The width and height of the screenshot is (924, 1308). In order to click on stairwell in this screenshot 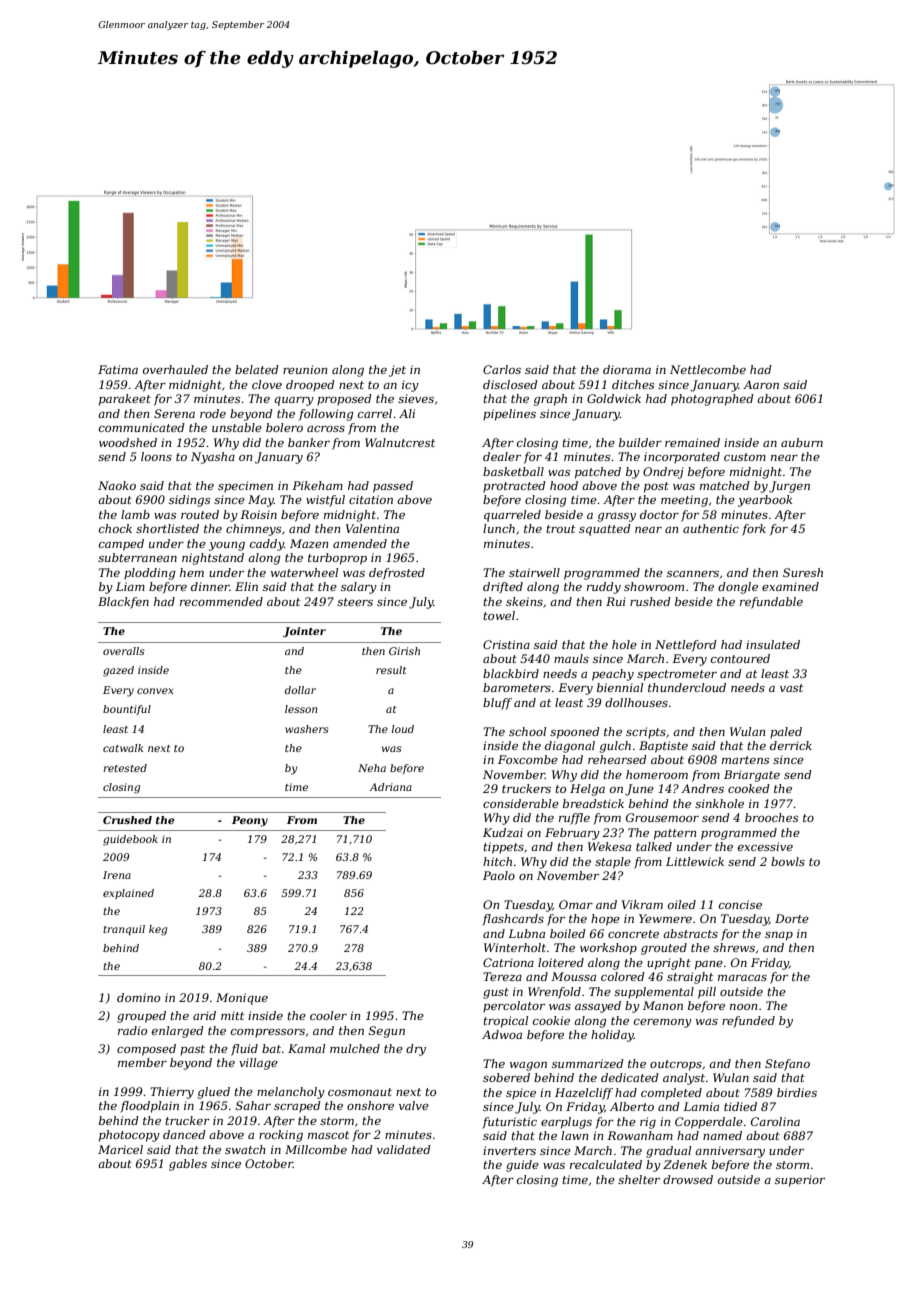, I will do `click(534, 572)`.
